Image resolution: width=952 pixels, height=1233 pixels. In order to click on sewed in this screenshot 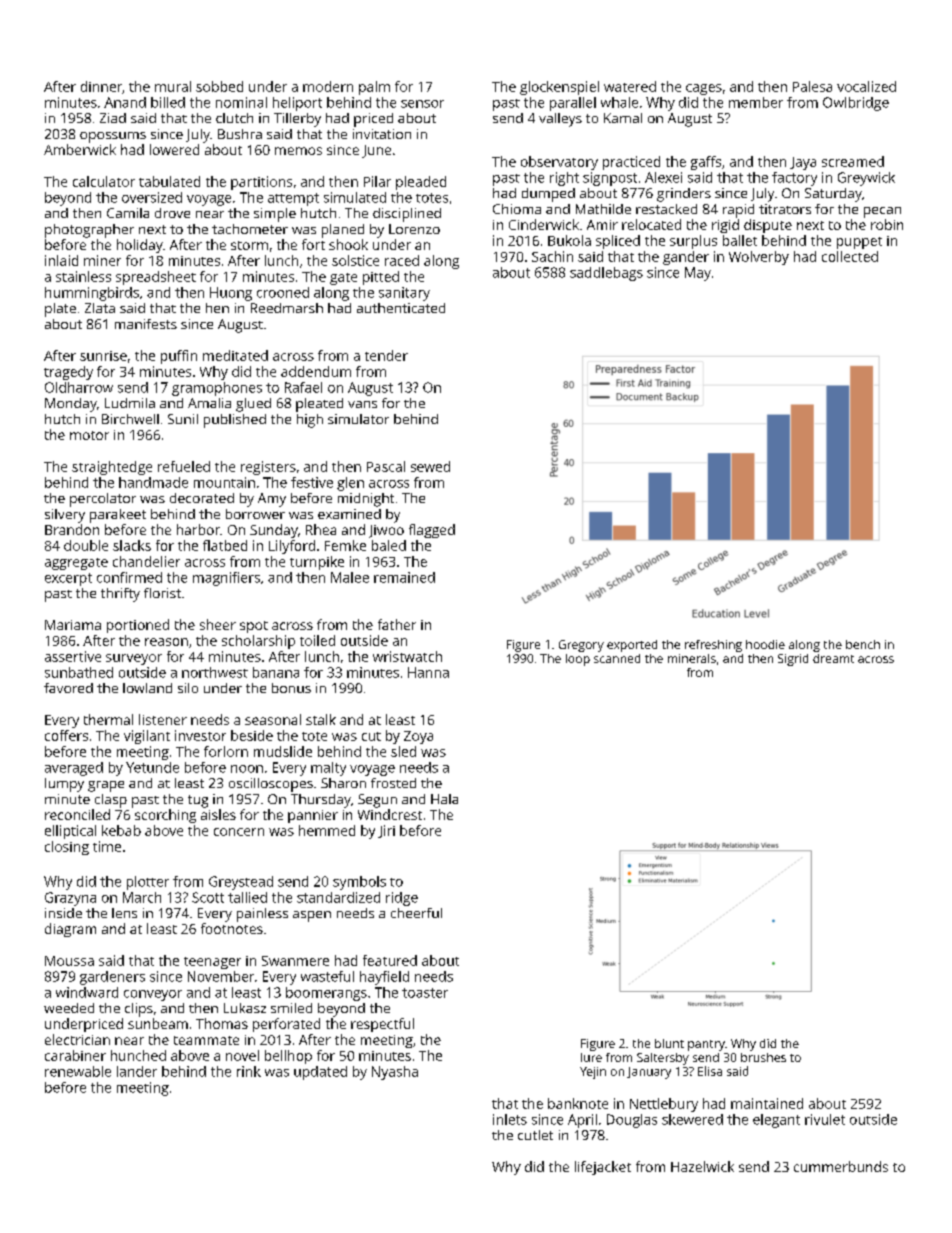, I will do `click(430, 466)`.
